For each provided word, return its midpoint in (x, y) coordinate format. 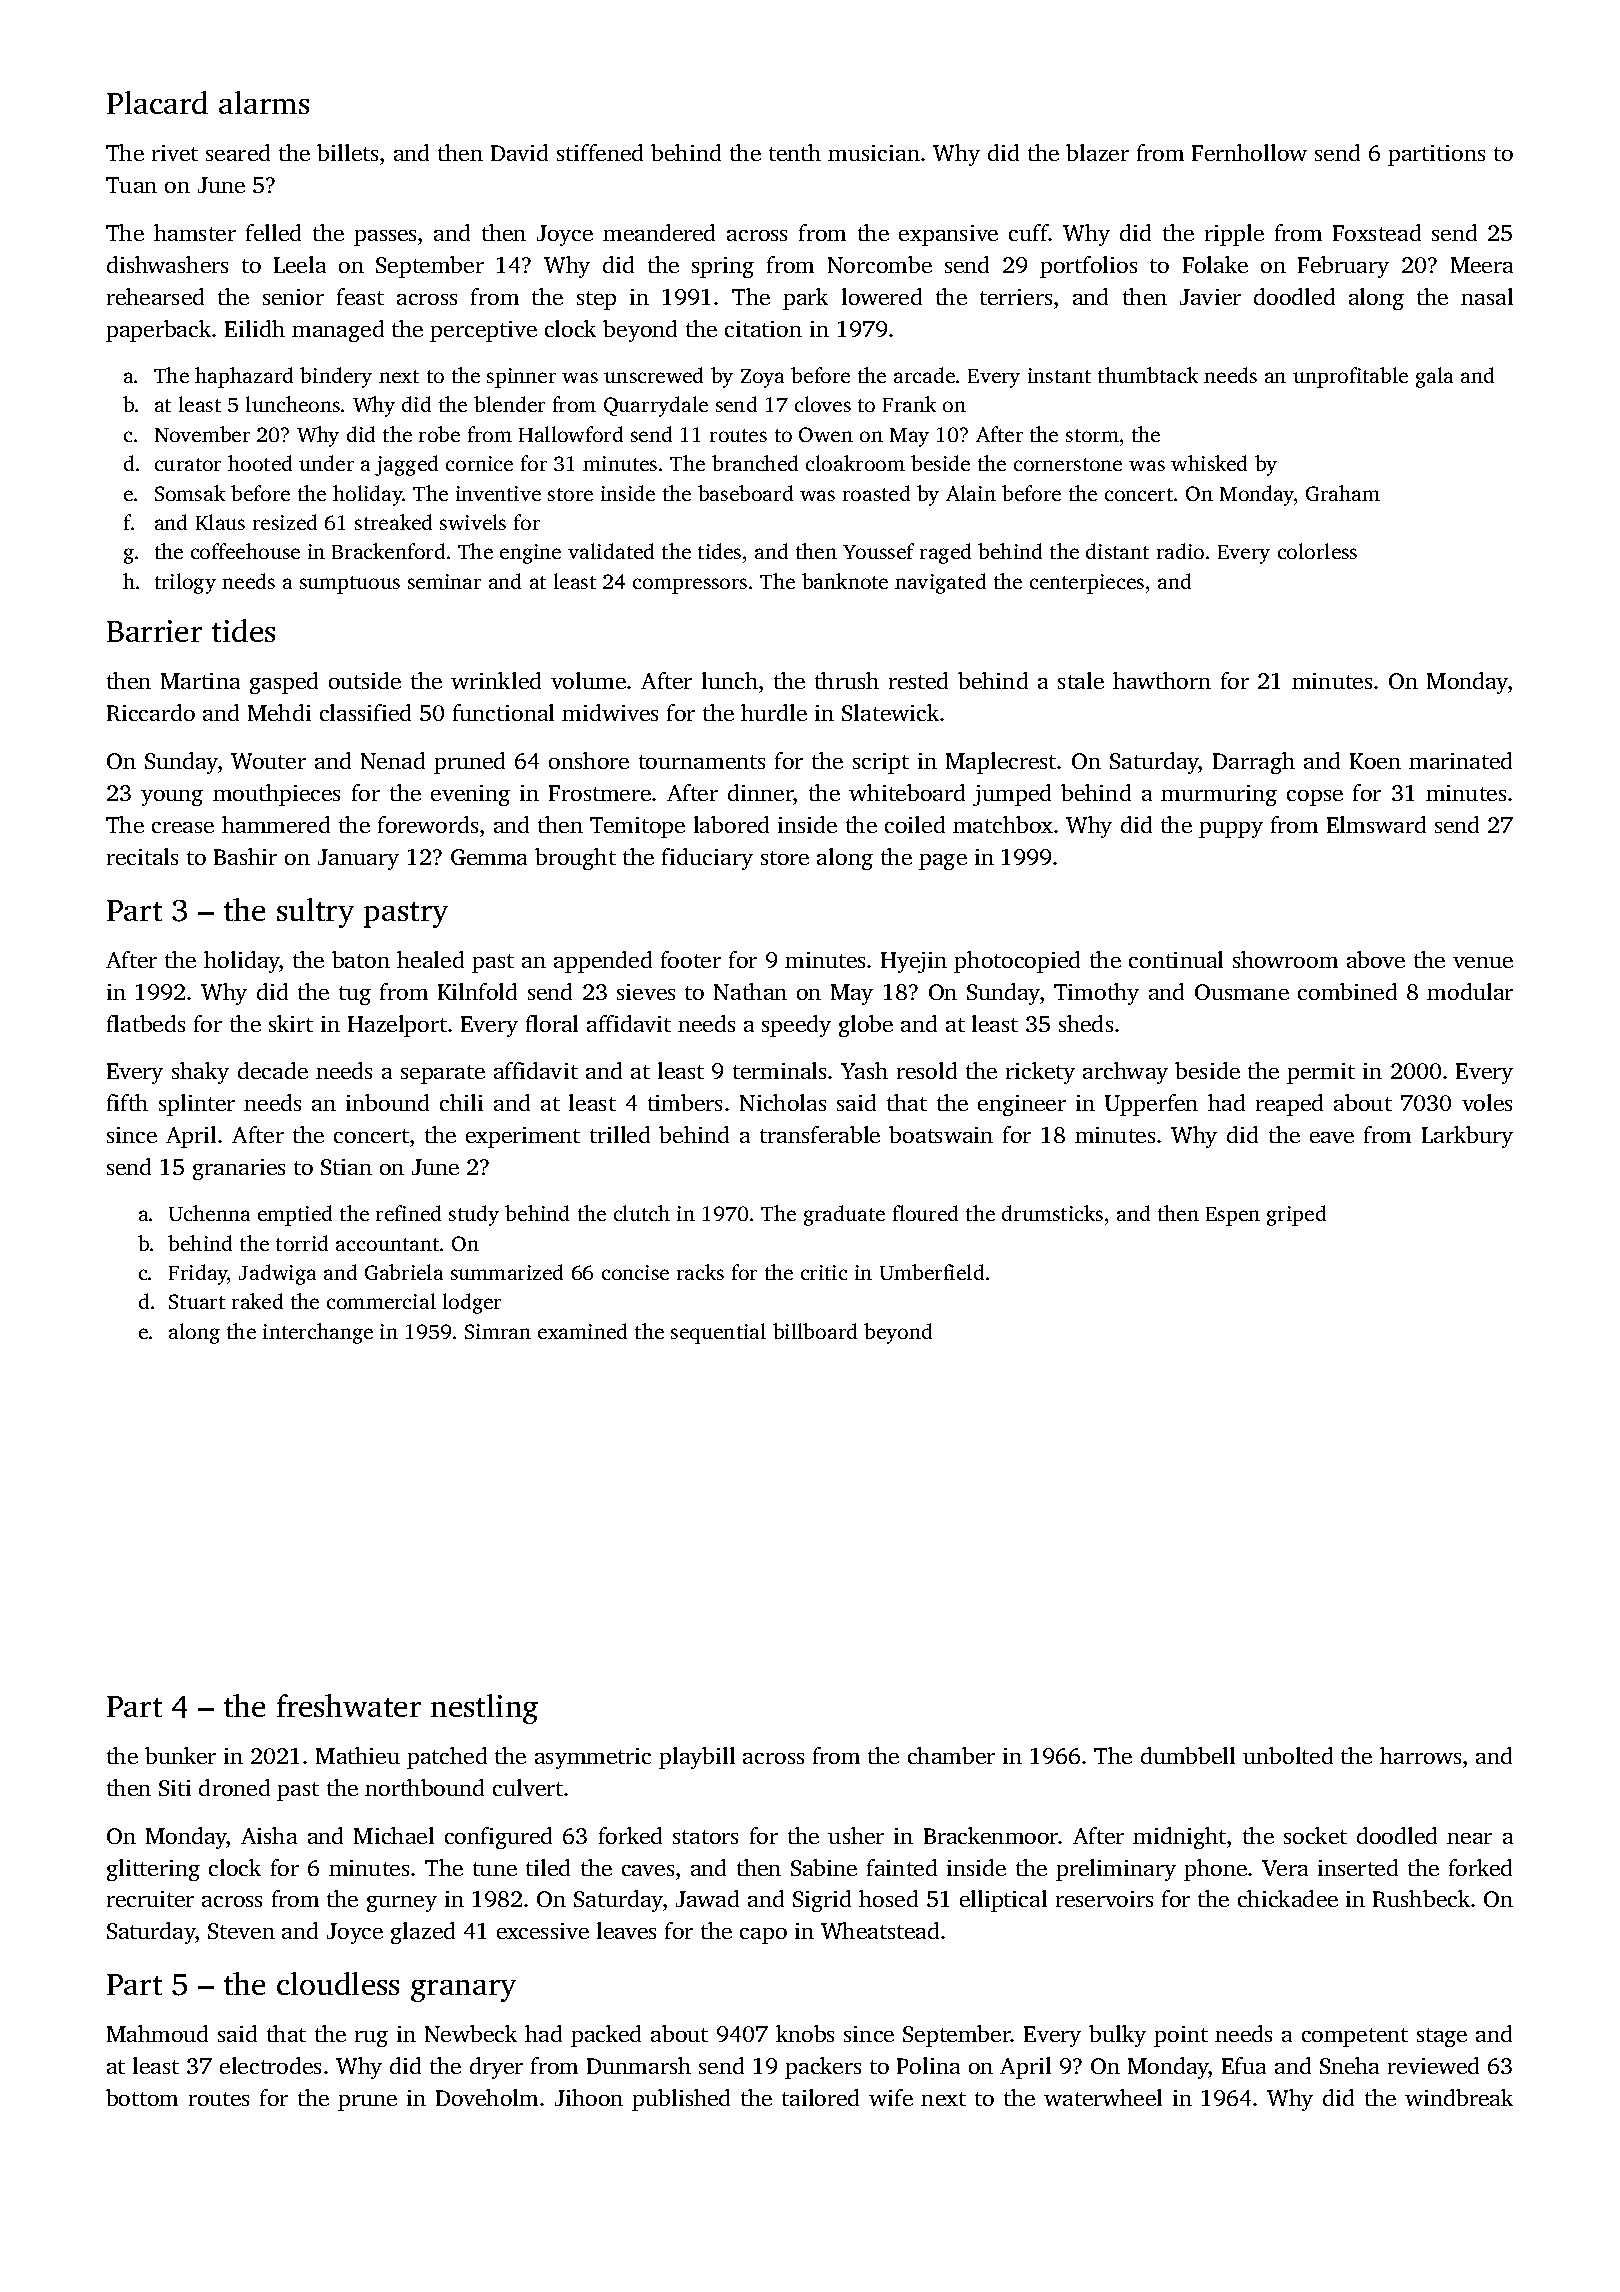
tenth (795, 152)
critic (824, 1272)
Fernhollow (1249, 152)
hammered (276, 824)
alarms (264, 102)
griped (1296, 1215)
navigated (940, 583)
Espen (1233, 1216)
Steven (241, 1931)
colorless (1317, 551)
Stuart (197, 1301)
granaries (239, 1169)
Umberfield (932, 1272)
